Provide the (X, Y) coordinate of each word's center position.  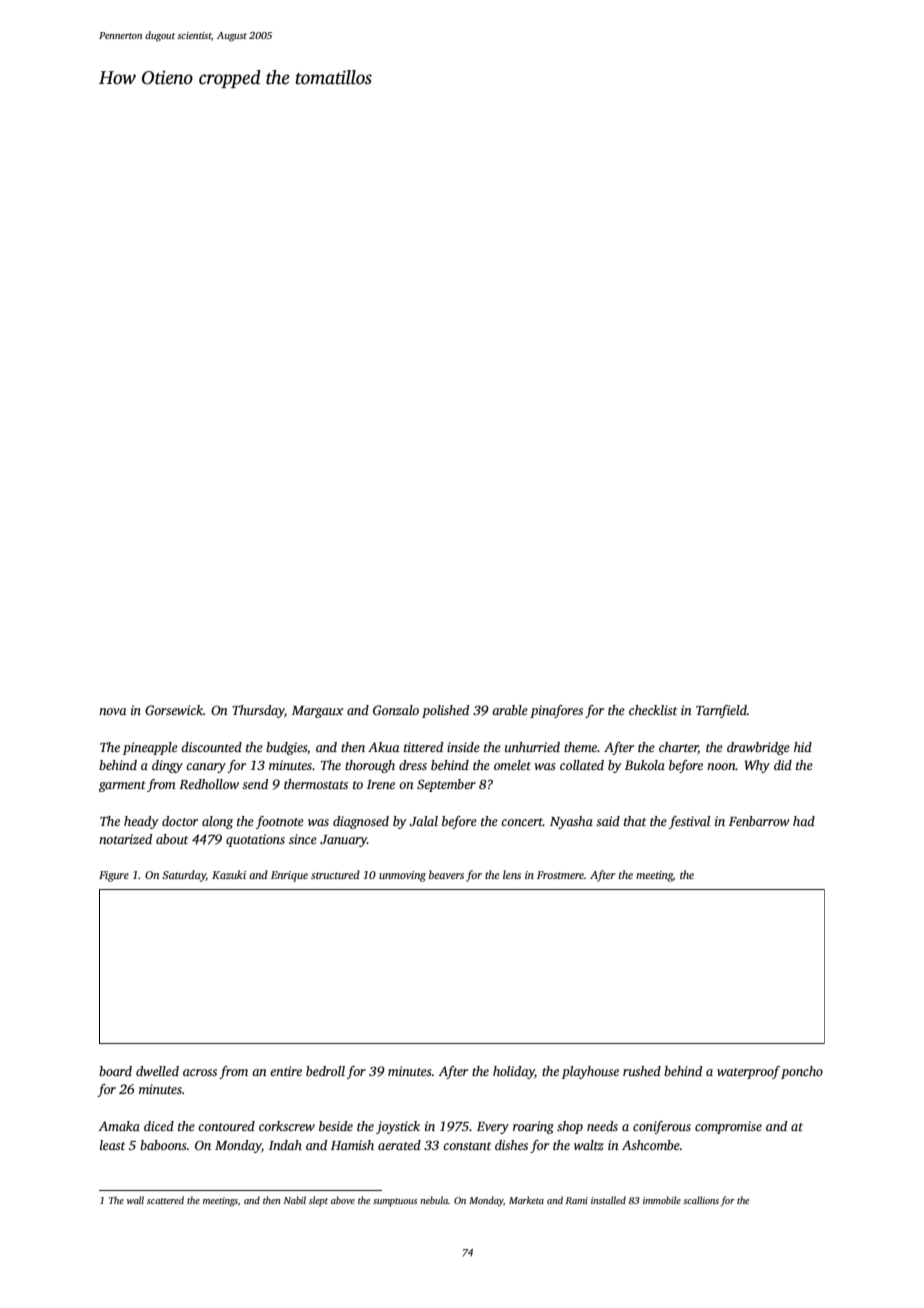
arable (510, 710)
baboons (163, 1145)
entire (286, 1071)
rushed (642, 1071)
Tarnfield (721, 711)
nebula (434, 1200)
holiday (514, 1072)
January (343, 841)
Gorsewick (174, 710)
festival (689, 822)
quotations (255, 840)
